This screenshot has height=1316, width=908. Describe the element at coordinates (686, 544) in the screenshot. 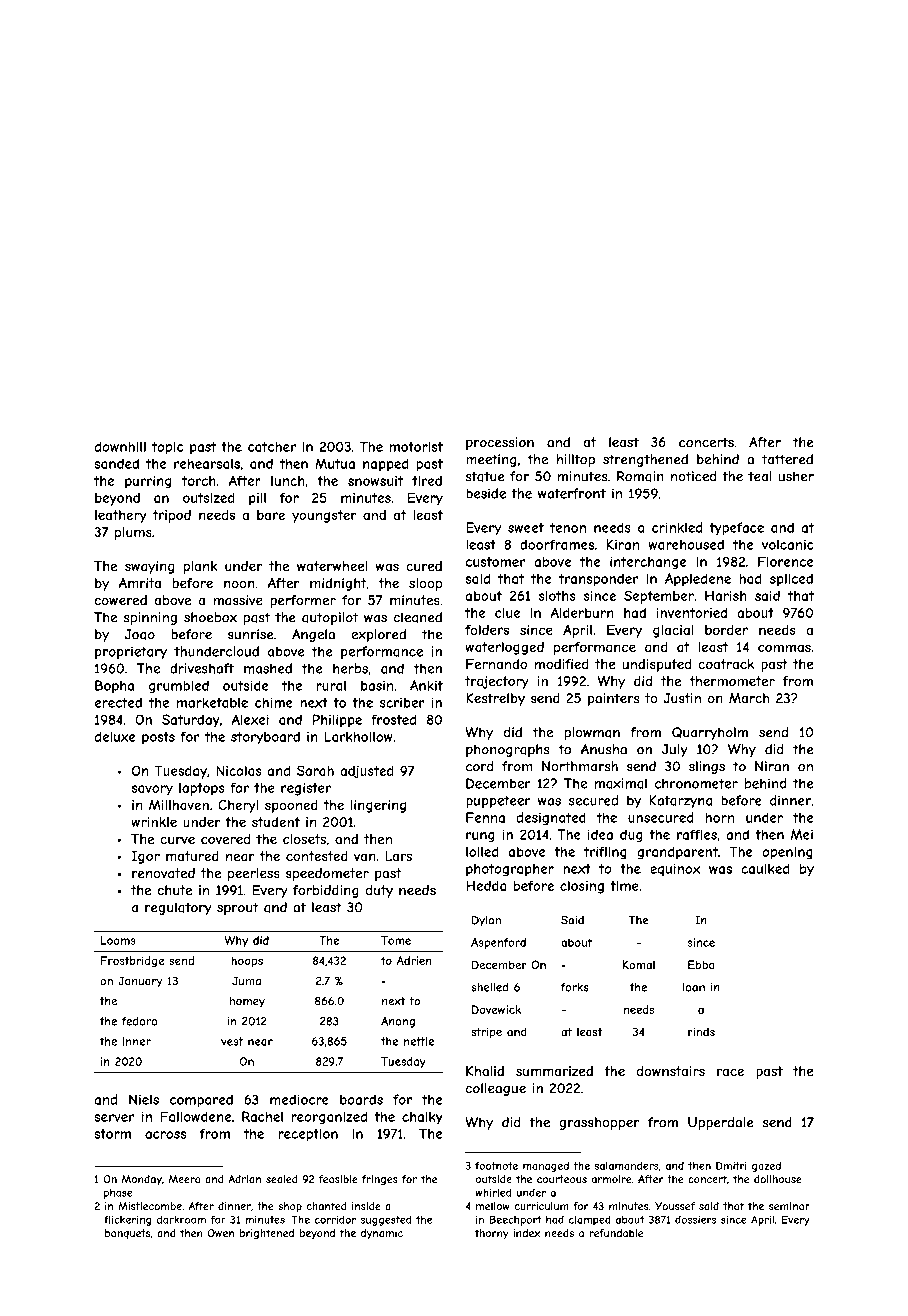

I see `warehoused` at that location.
